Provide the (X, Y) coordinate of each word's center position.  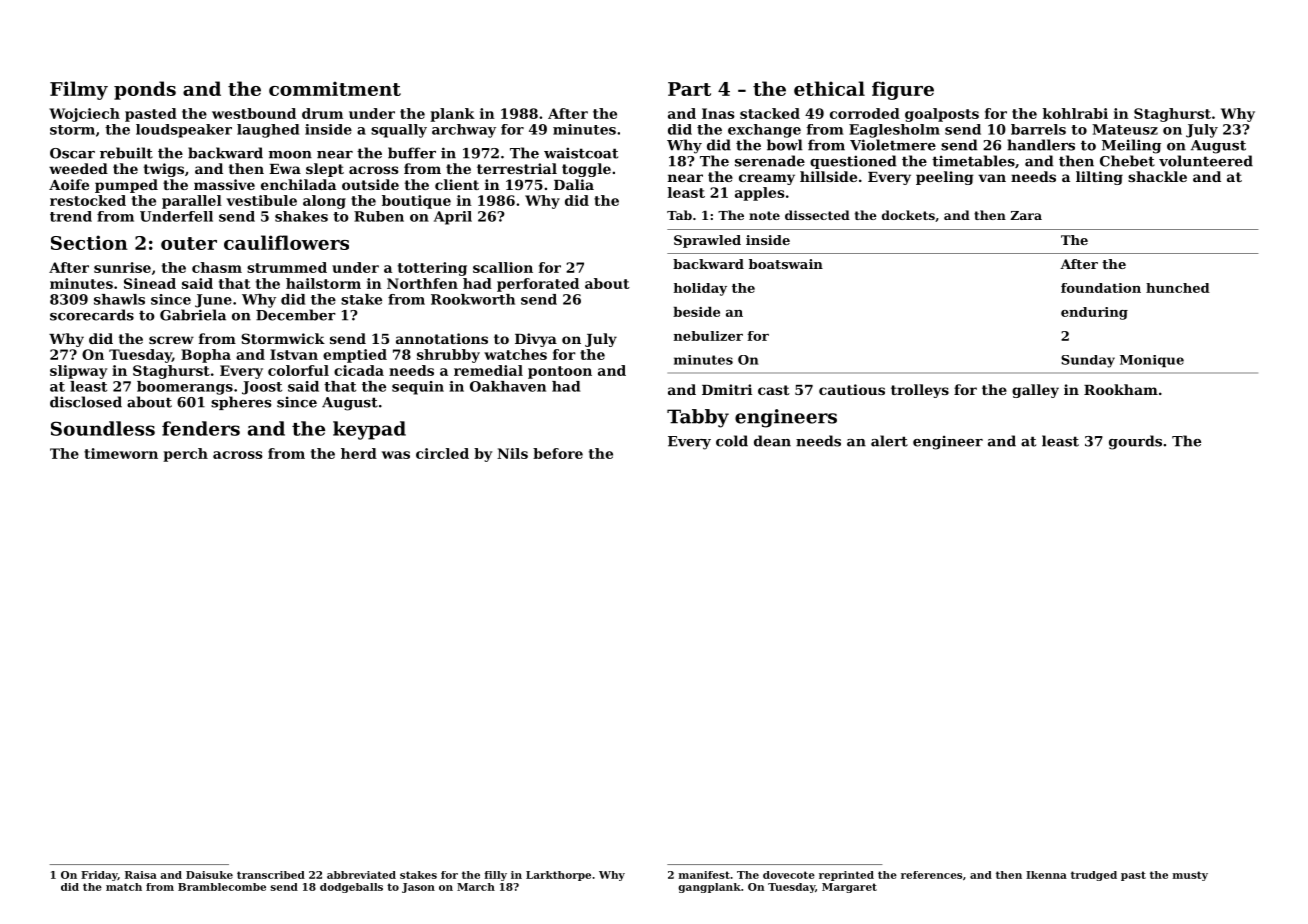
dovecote (789, 875)
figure (903, 90)
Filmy (79, 90)
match (124, 887)
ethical (829, 88)
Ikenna (1046, 875)
